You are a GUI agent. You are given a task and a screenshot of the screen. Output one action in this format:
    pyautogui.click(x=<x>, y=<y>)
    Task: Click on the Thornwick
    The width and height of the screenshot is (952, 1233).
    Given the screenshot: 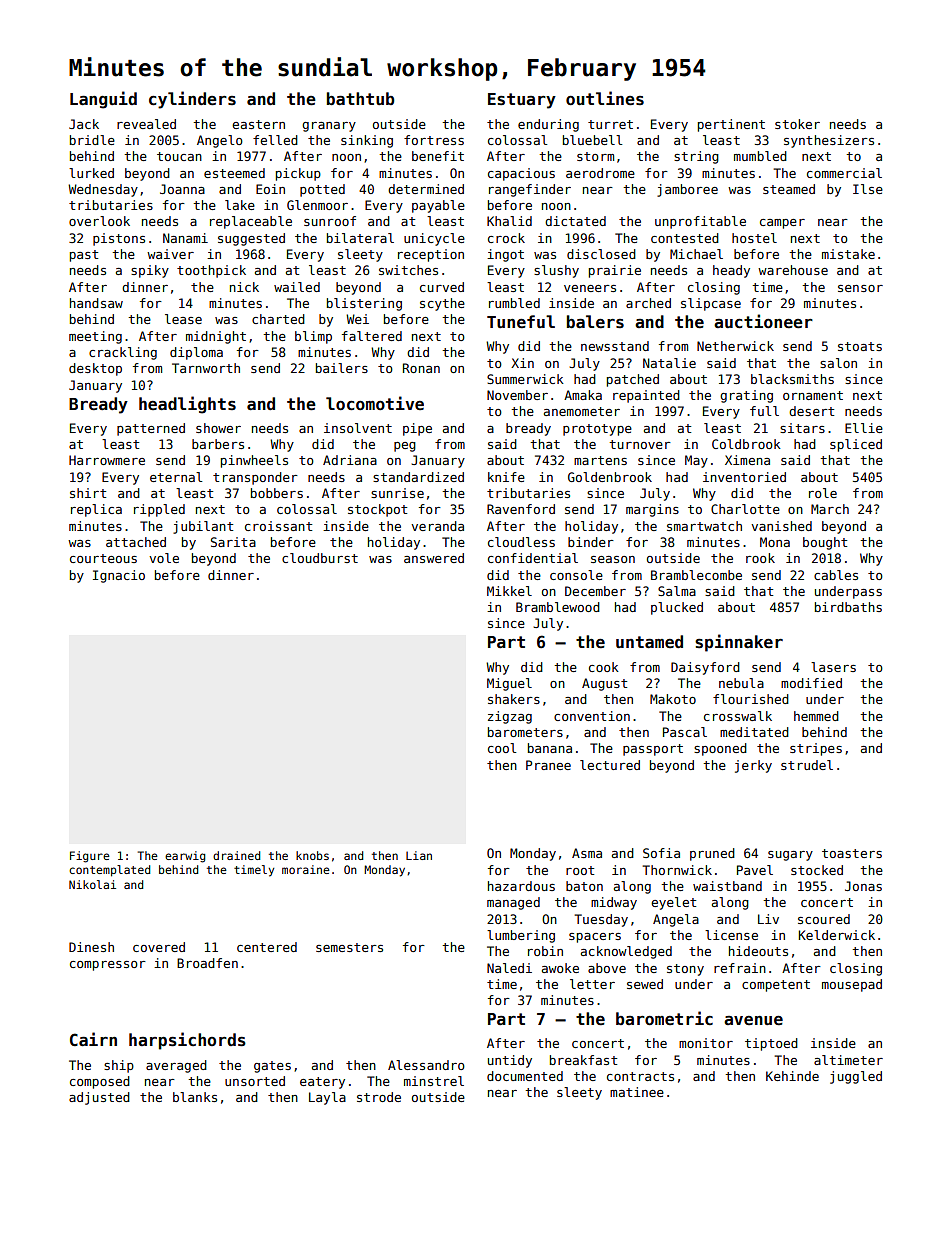 What is the action you would take?
    pyautogui.click(x=677, y=870)
